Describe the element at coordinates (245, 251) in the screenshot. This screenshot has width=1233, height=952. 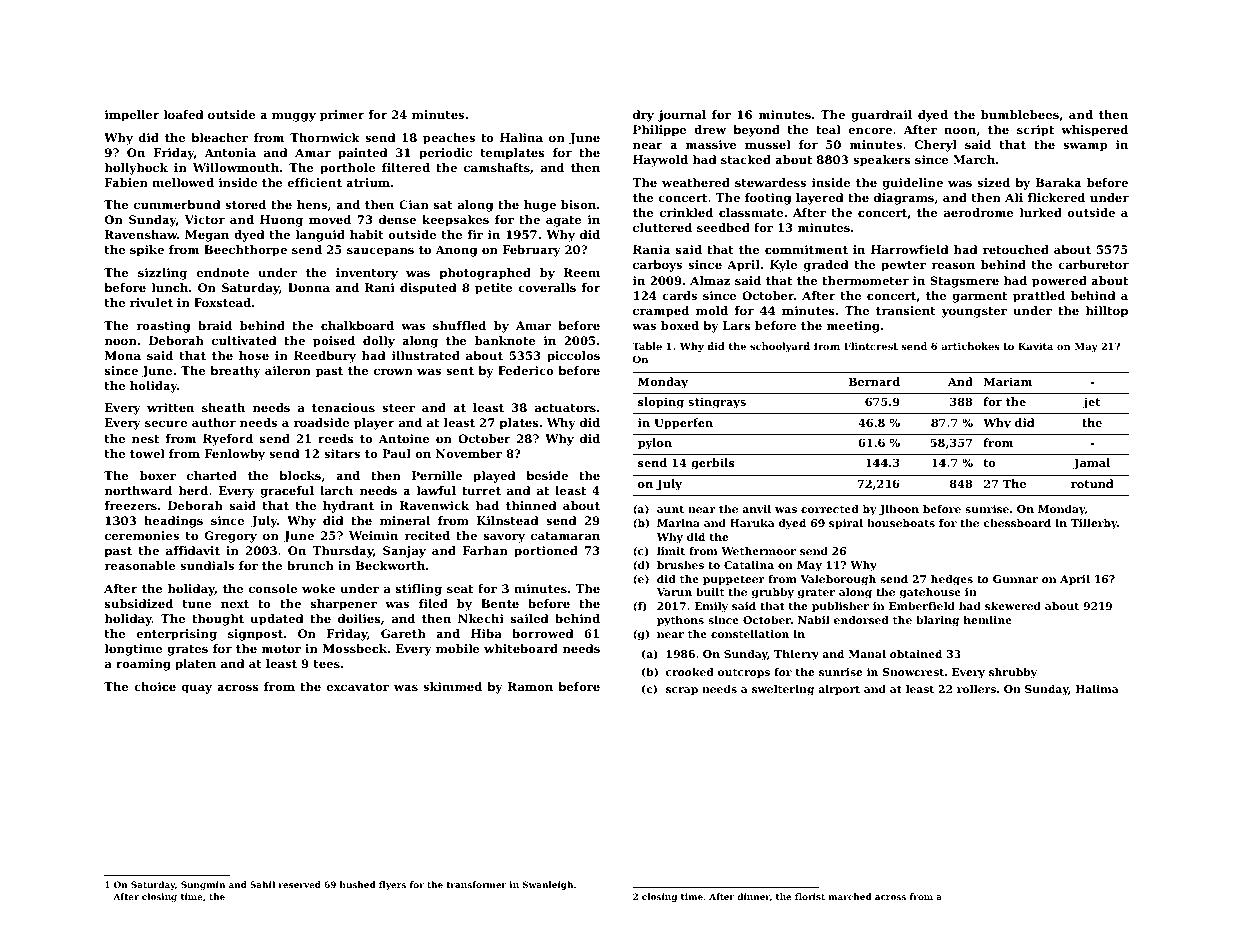
I see `Beechthorpe` at that location.
